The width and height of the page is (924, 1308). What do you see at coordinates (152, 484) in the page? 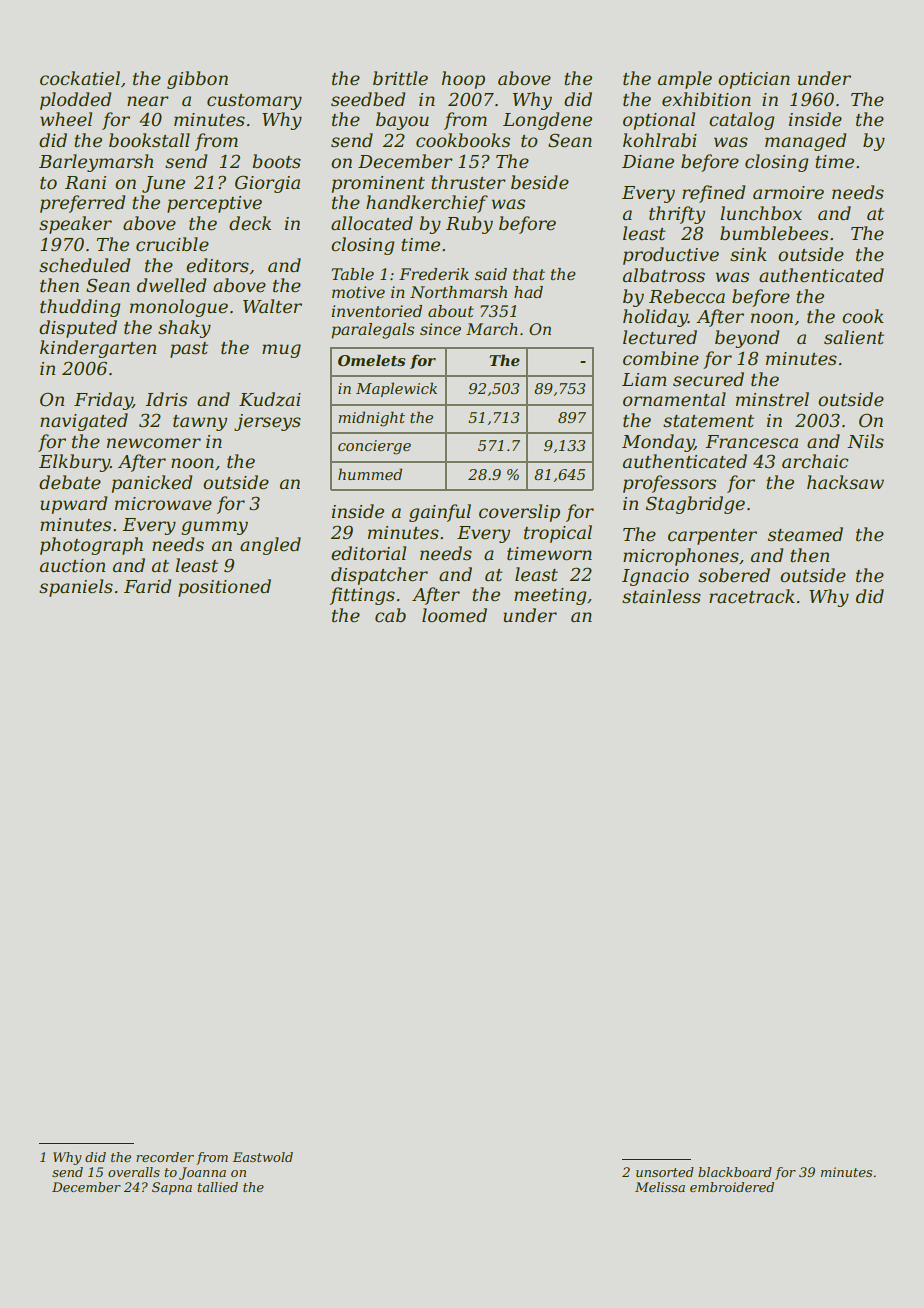
I see `panicked` at bounding box center [152, 484].
